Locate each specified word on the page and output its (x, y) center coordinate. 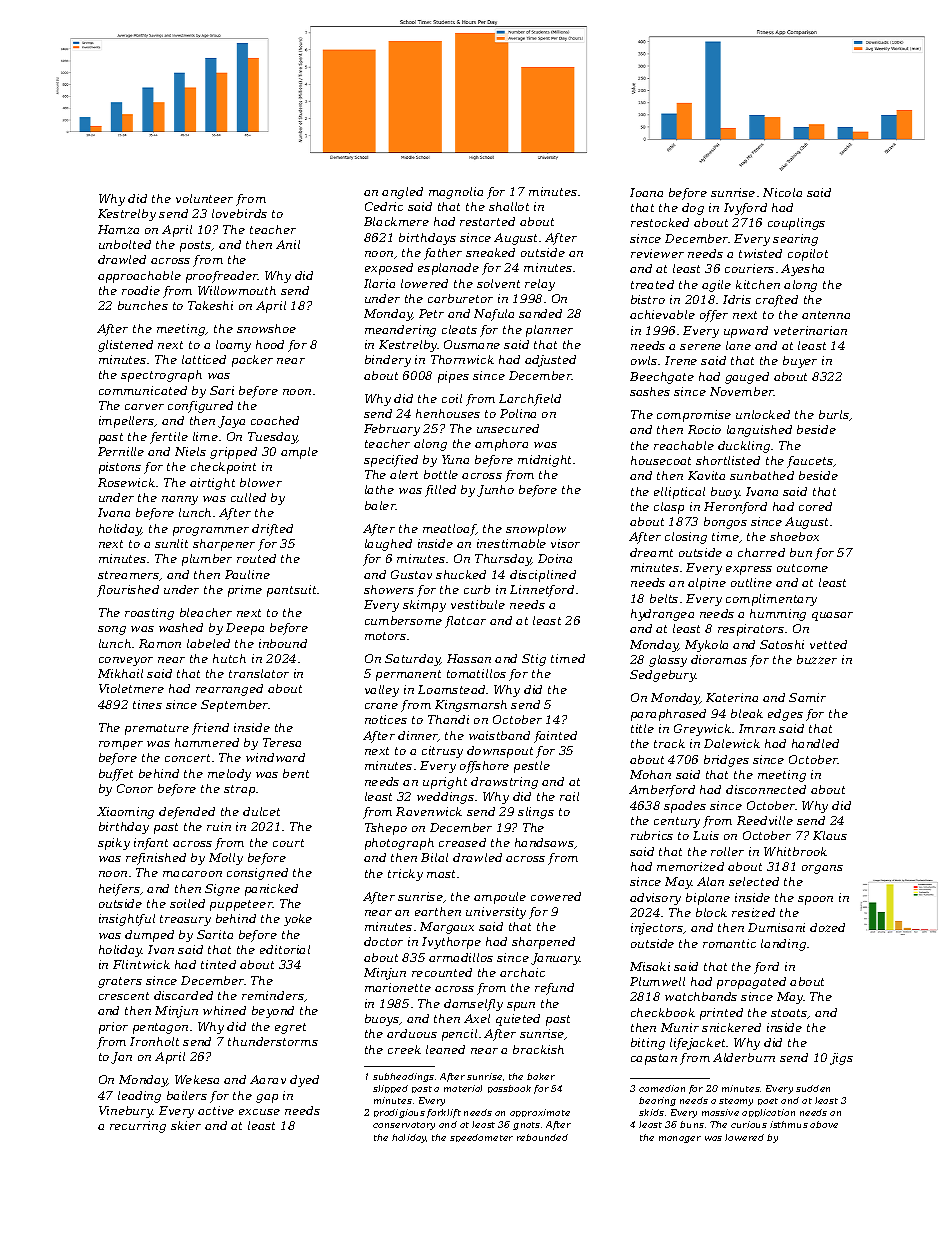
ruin (219, 826)
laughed (388, 545)
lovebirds (239, 213)
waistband (499, 735)
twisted (760, 253)
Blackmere (396, 221)
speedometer (481, 1138)
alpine (707, 584)
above (824, 1124)
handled (815, 743)
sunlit (171, 543)
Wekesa (197, 1079)
